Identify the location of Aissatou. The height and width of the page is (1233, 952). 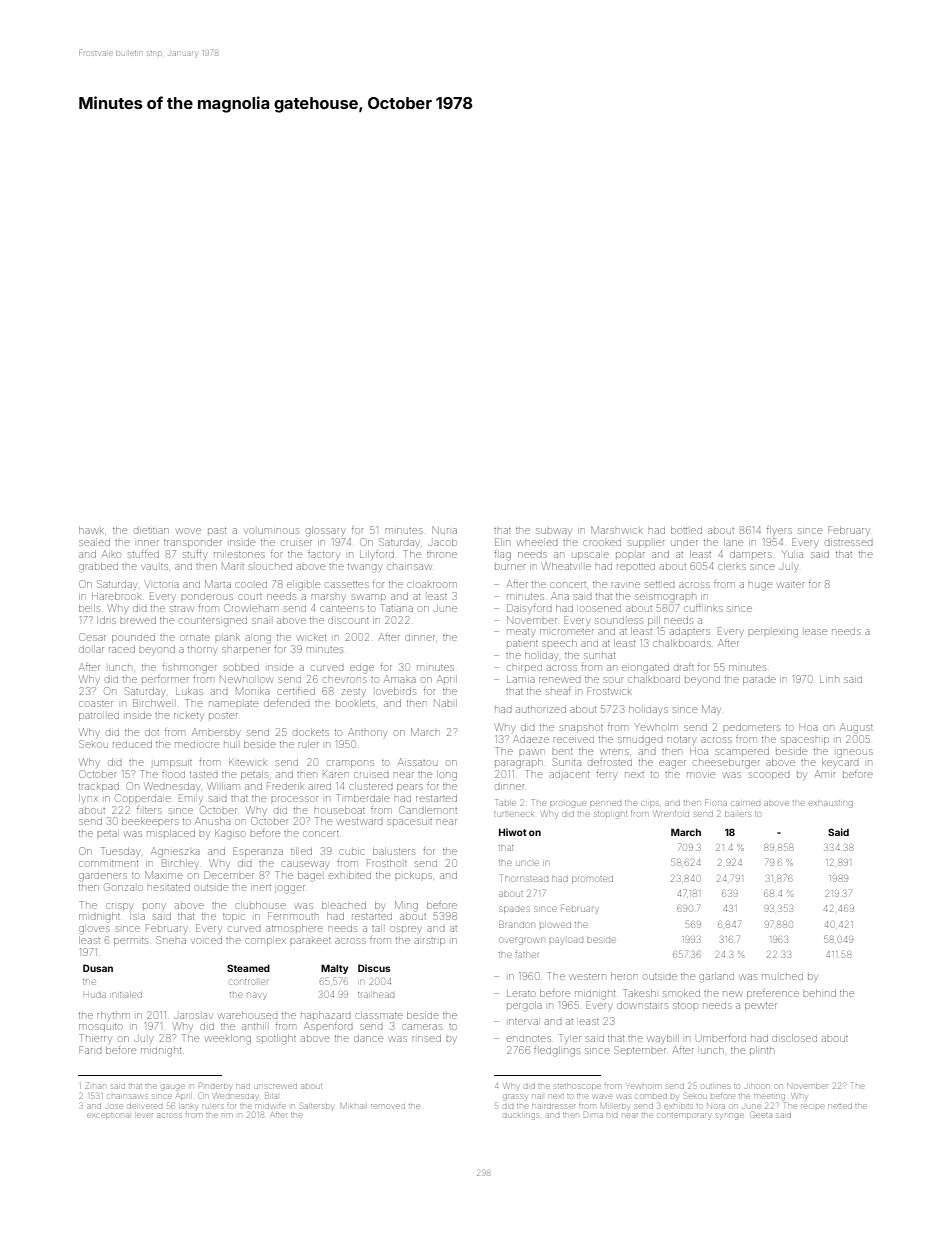
(417, 762).
